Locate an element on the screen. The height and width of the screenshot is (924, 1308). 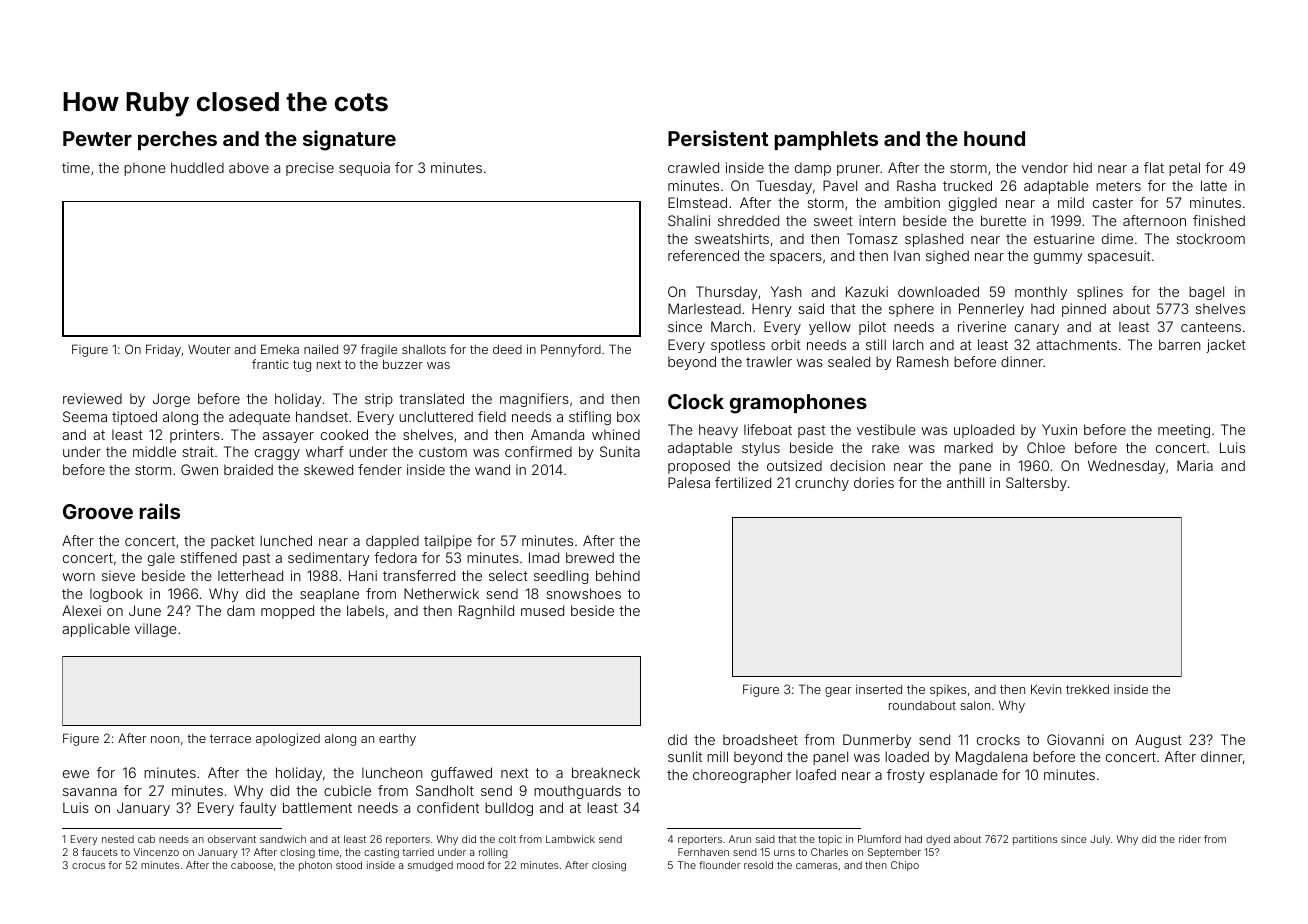
adequate is located at coordinates (259, 418).
